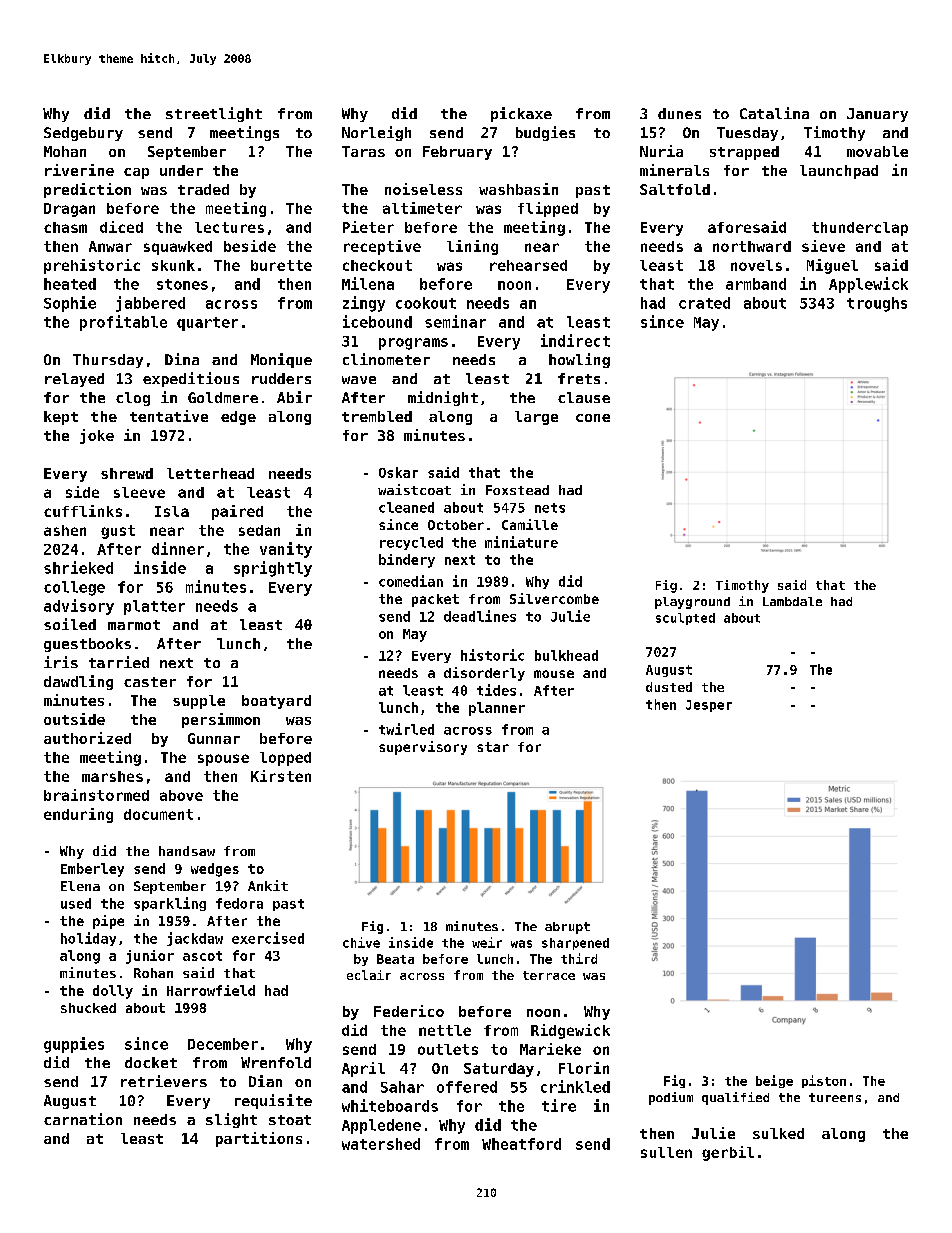 Image resolution: width=952 pixels, height=1233 pixels. What do you see at coordinates (65, 151) in the screenshot?
I see `Mohan` at bounding box center [65, 151].
